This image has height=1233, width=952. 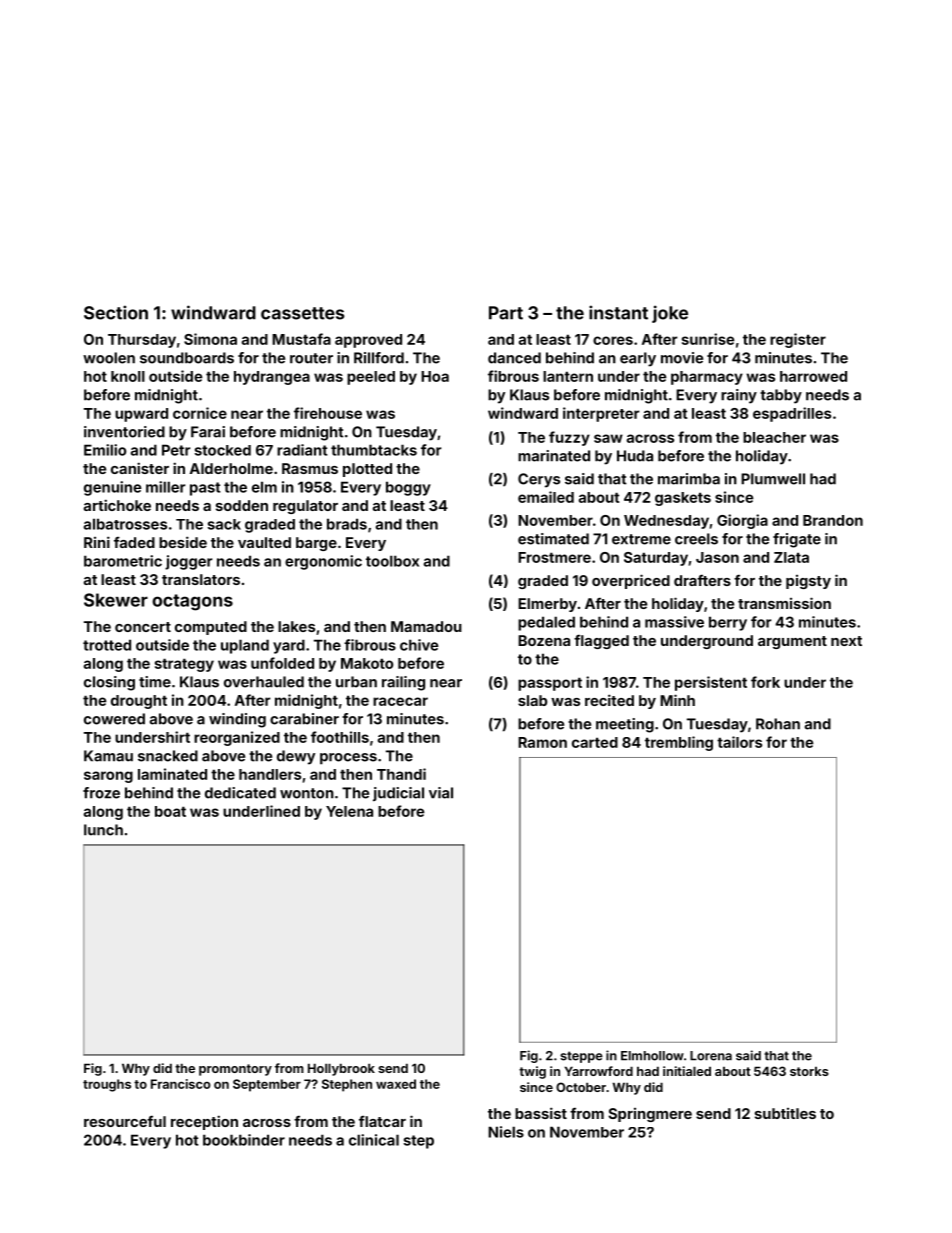 I want to click on Kamau, so click(x=108, y=756).
